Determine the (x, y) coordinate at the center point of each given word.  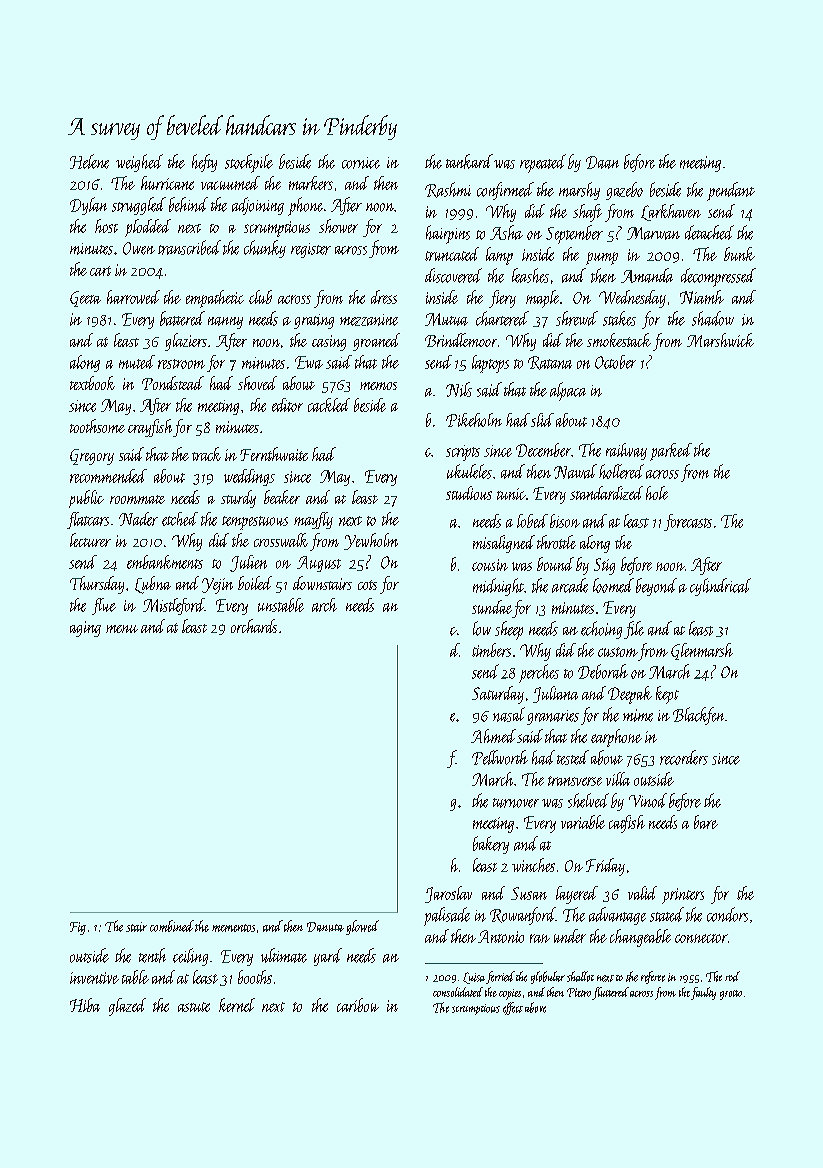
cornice (361, 163)
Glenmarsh (702, 651)
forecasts (688, 522)
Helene (89, 161)
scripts (463, 453)
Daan (602, 162)
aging (85, 629)
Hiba (85, 1005)
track (206, 454)
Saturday (498, 695)
